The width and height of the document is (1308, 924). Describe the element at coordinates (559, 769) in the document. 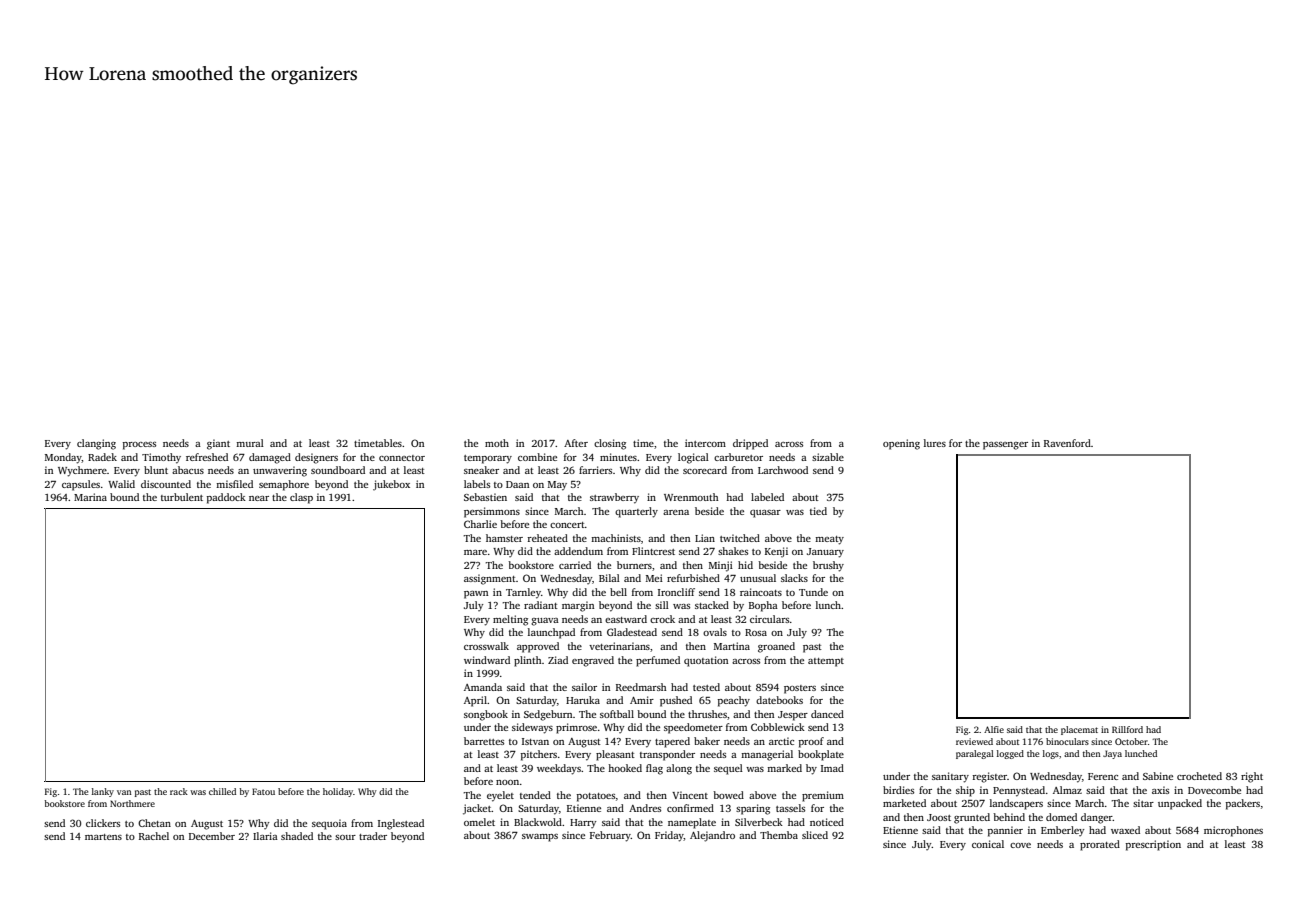

I see `weekdays` at that location.
